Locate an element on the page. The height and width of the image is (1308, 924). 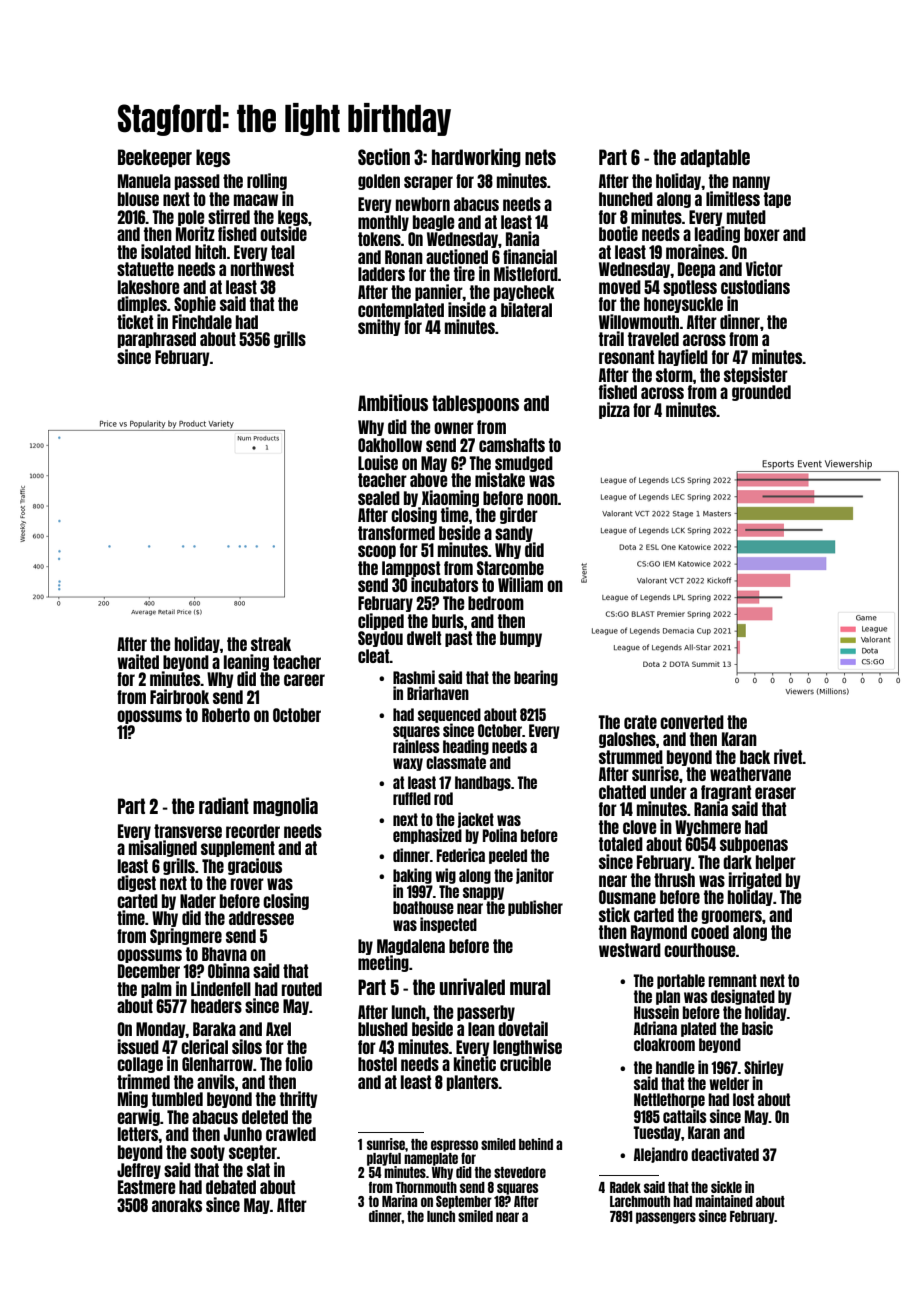
northwest is located at coordinates (262, 269).
